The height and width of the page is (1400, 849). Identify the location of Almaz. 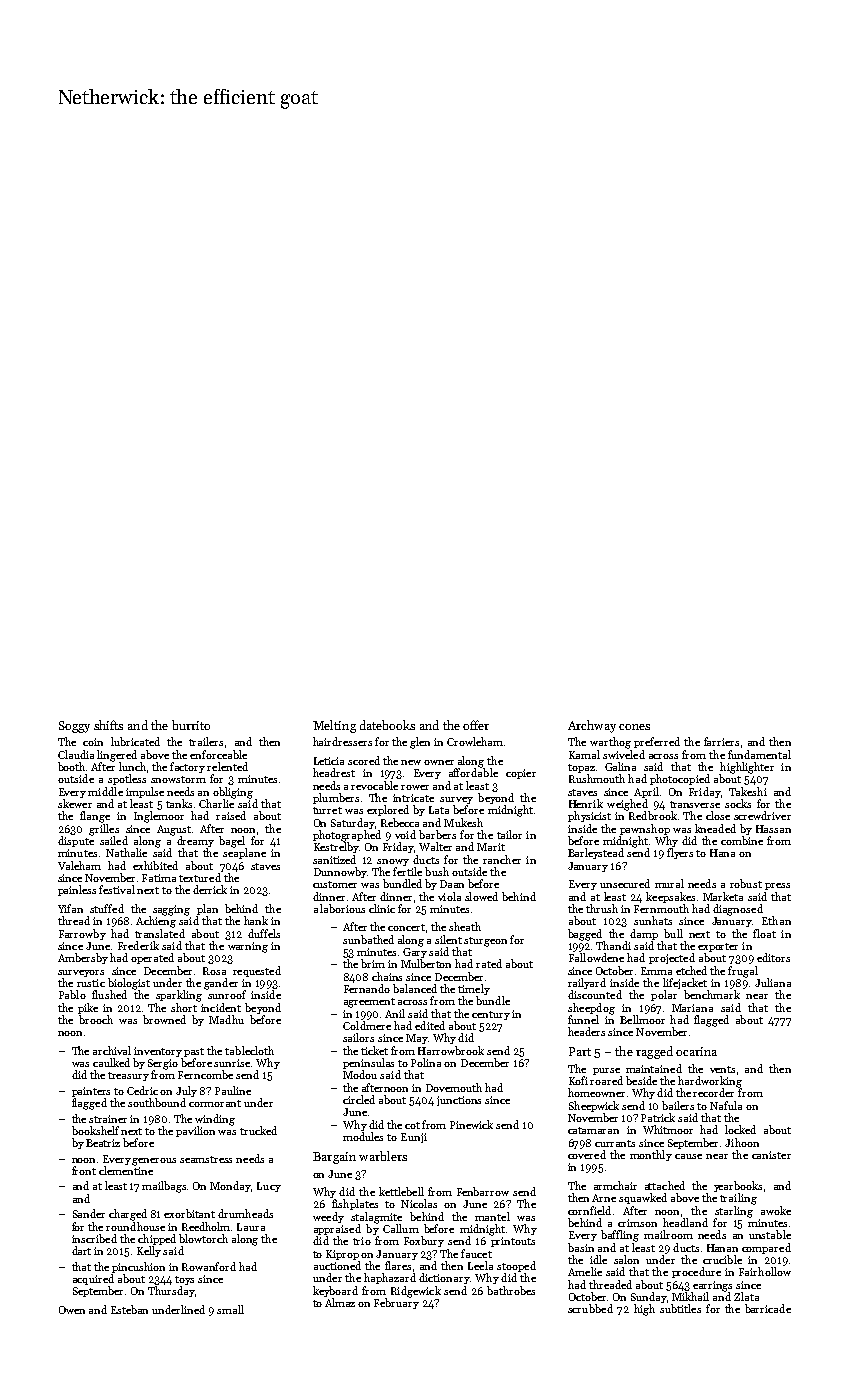
(340, 1302).
